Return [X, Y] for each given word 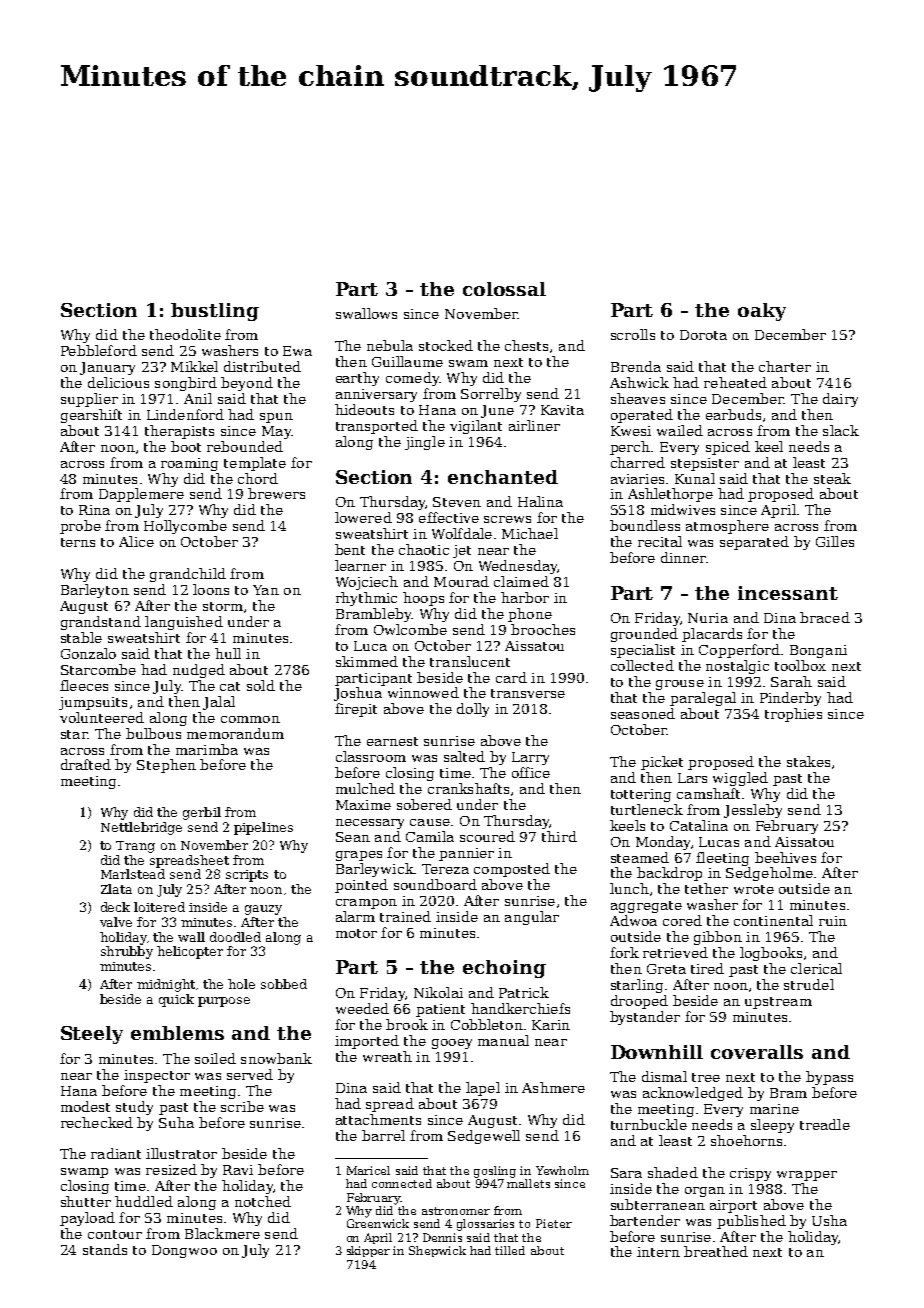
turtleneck [647, 809]
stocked [446, 345]
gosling [495, 1172]
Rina [94, 510]
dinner [683, 557]
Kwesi [631, 431]
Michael [530, 533]
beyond [247, 384]
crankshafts [468, 788]
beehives [785, 857]
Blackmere [222, 1233]
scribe [242, 1106]
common [250, 719]
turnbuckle [649, 1124]
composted [512, 870]
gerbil [202, 813]
